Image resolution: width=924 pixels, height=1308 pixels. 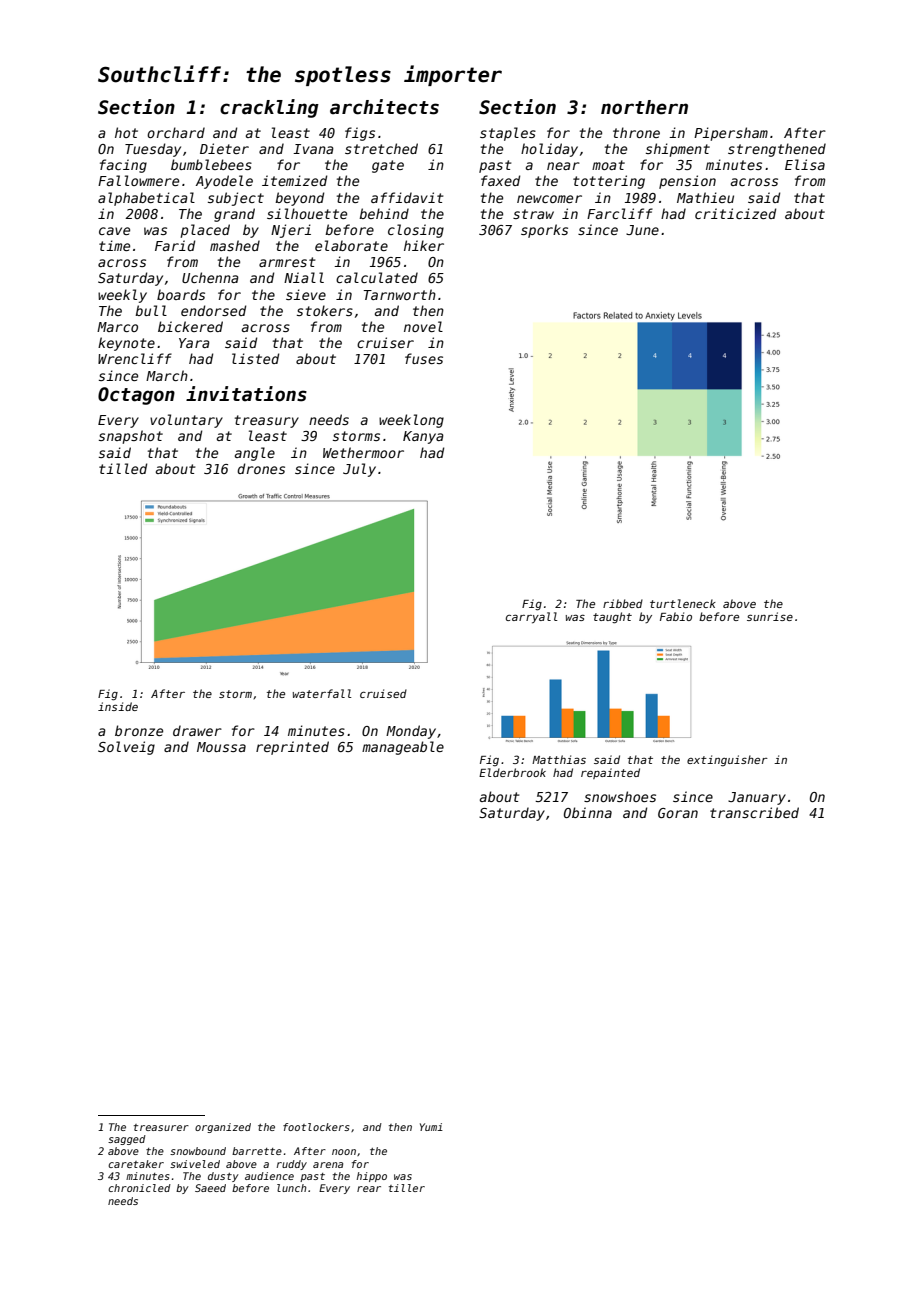 What do you see at coordinates (416, 231) in the document?
I see `closing` at bounding box center [416, 231].
